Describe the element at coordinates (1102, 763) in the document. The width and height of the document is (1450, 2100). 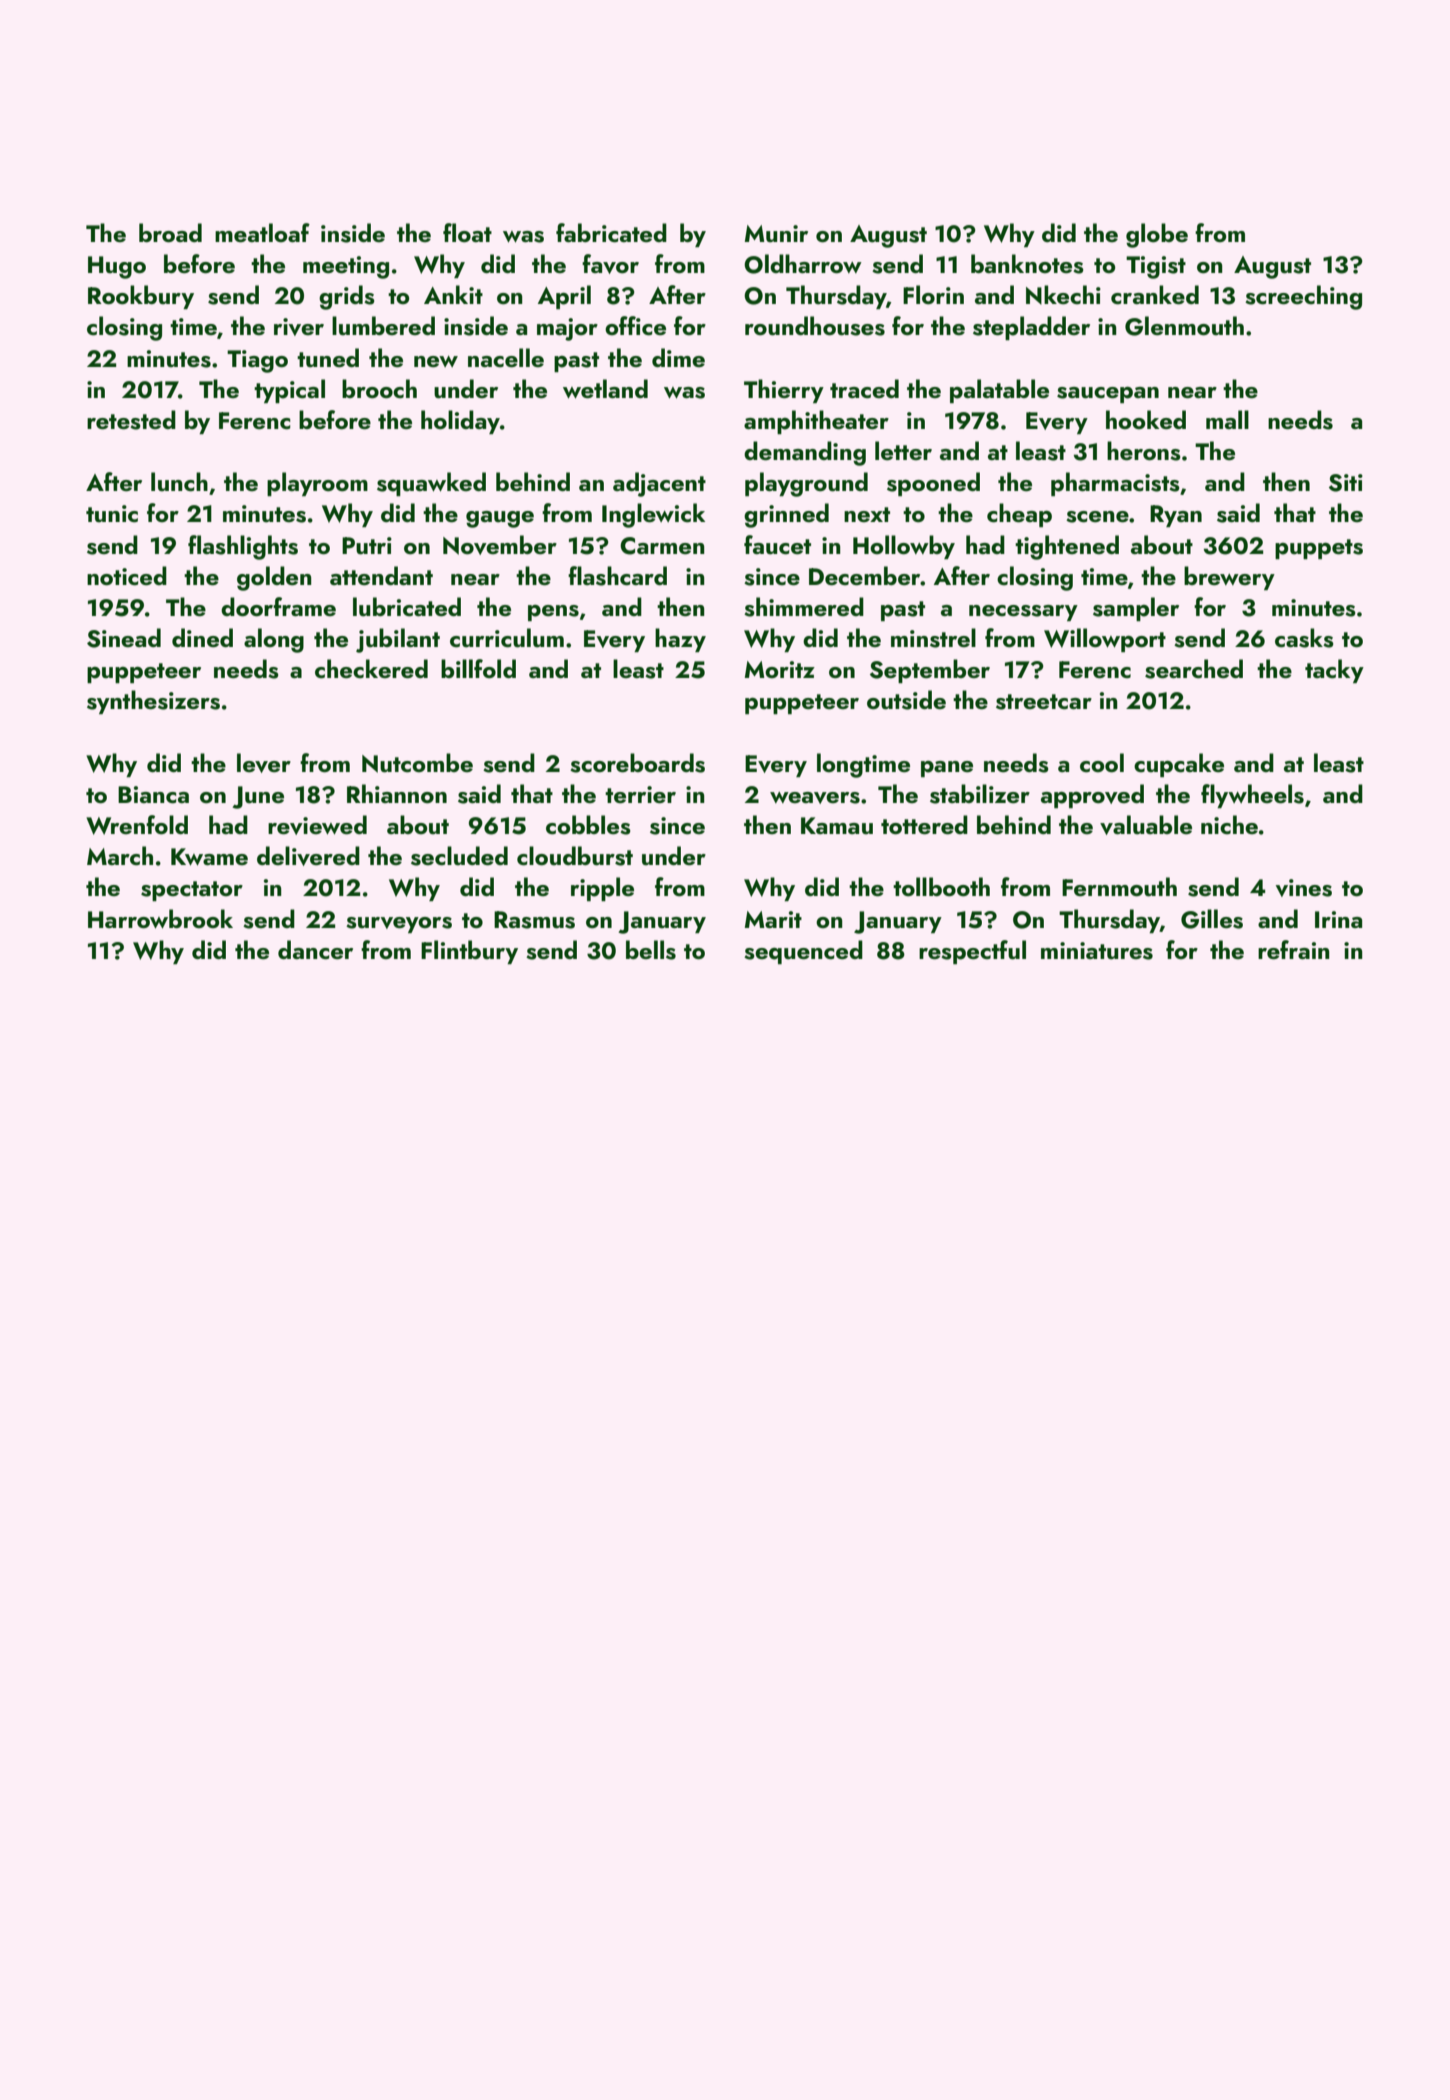
I see `cool` at that location.
